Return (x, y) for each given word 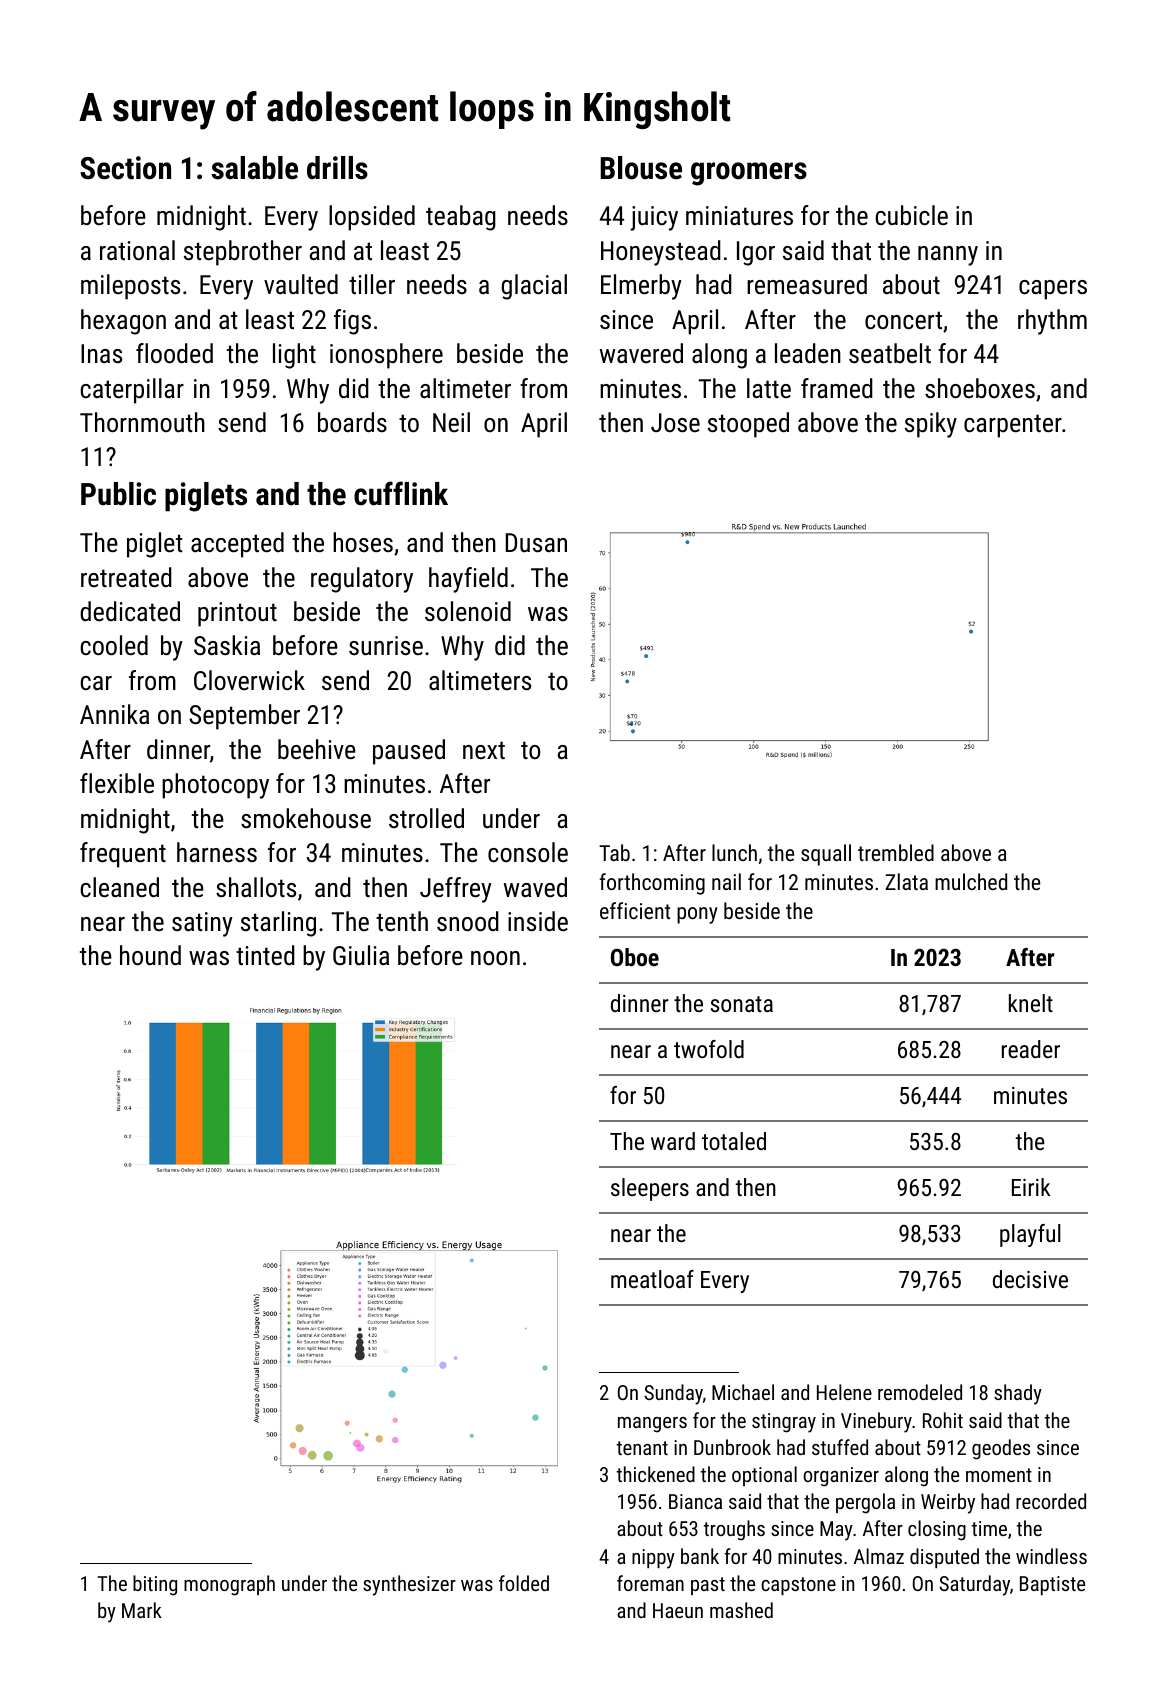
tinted (265, 955)
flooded (174, 353)
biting (155, 1585)
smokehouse (306, 818)
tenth (402, 921)
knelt (1031, 1003)
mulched (971, 881)
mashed (741, 1610)
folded (524, 1583)
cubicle (911, 215)
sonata (742, 1004)
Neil (451, 422)
